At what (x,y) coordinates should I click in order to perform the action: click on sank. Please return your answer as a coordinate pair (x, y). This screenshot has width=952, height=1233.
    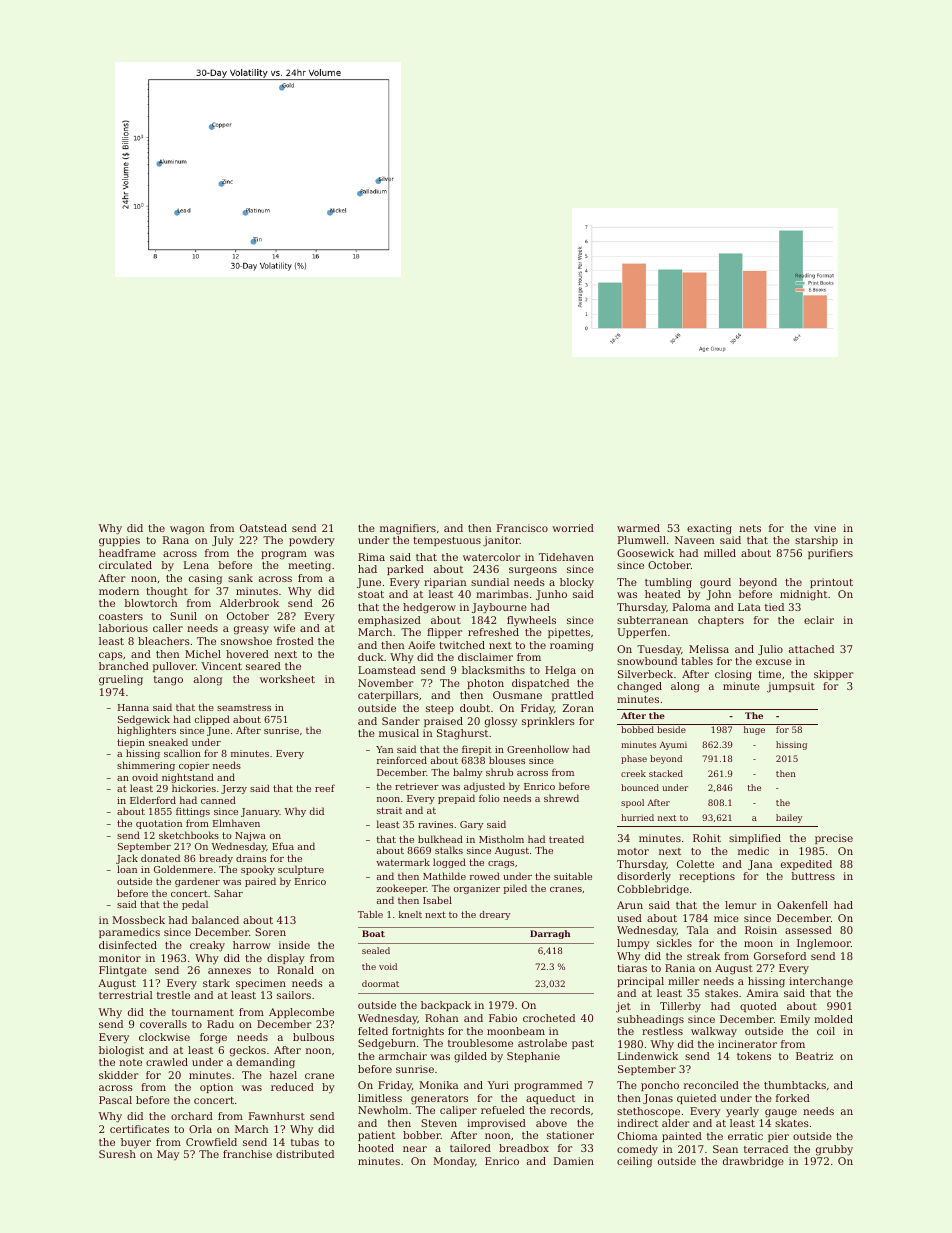
    Looking at the image, I should click on (240, 578).
